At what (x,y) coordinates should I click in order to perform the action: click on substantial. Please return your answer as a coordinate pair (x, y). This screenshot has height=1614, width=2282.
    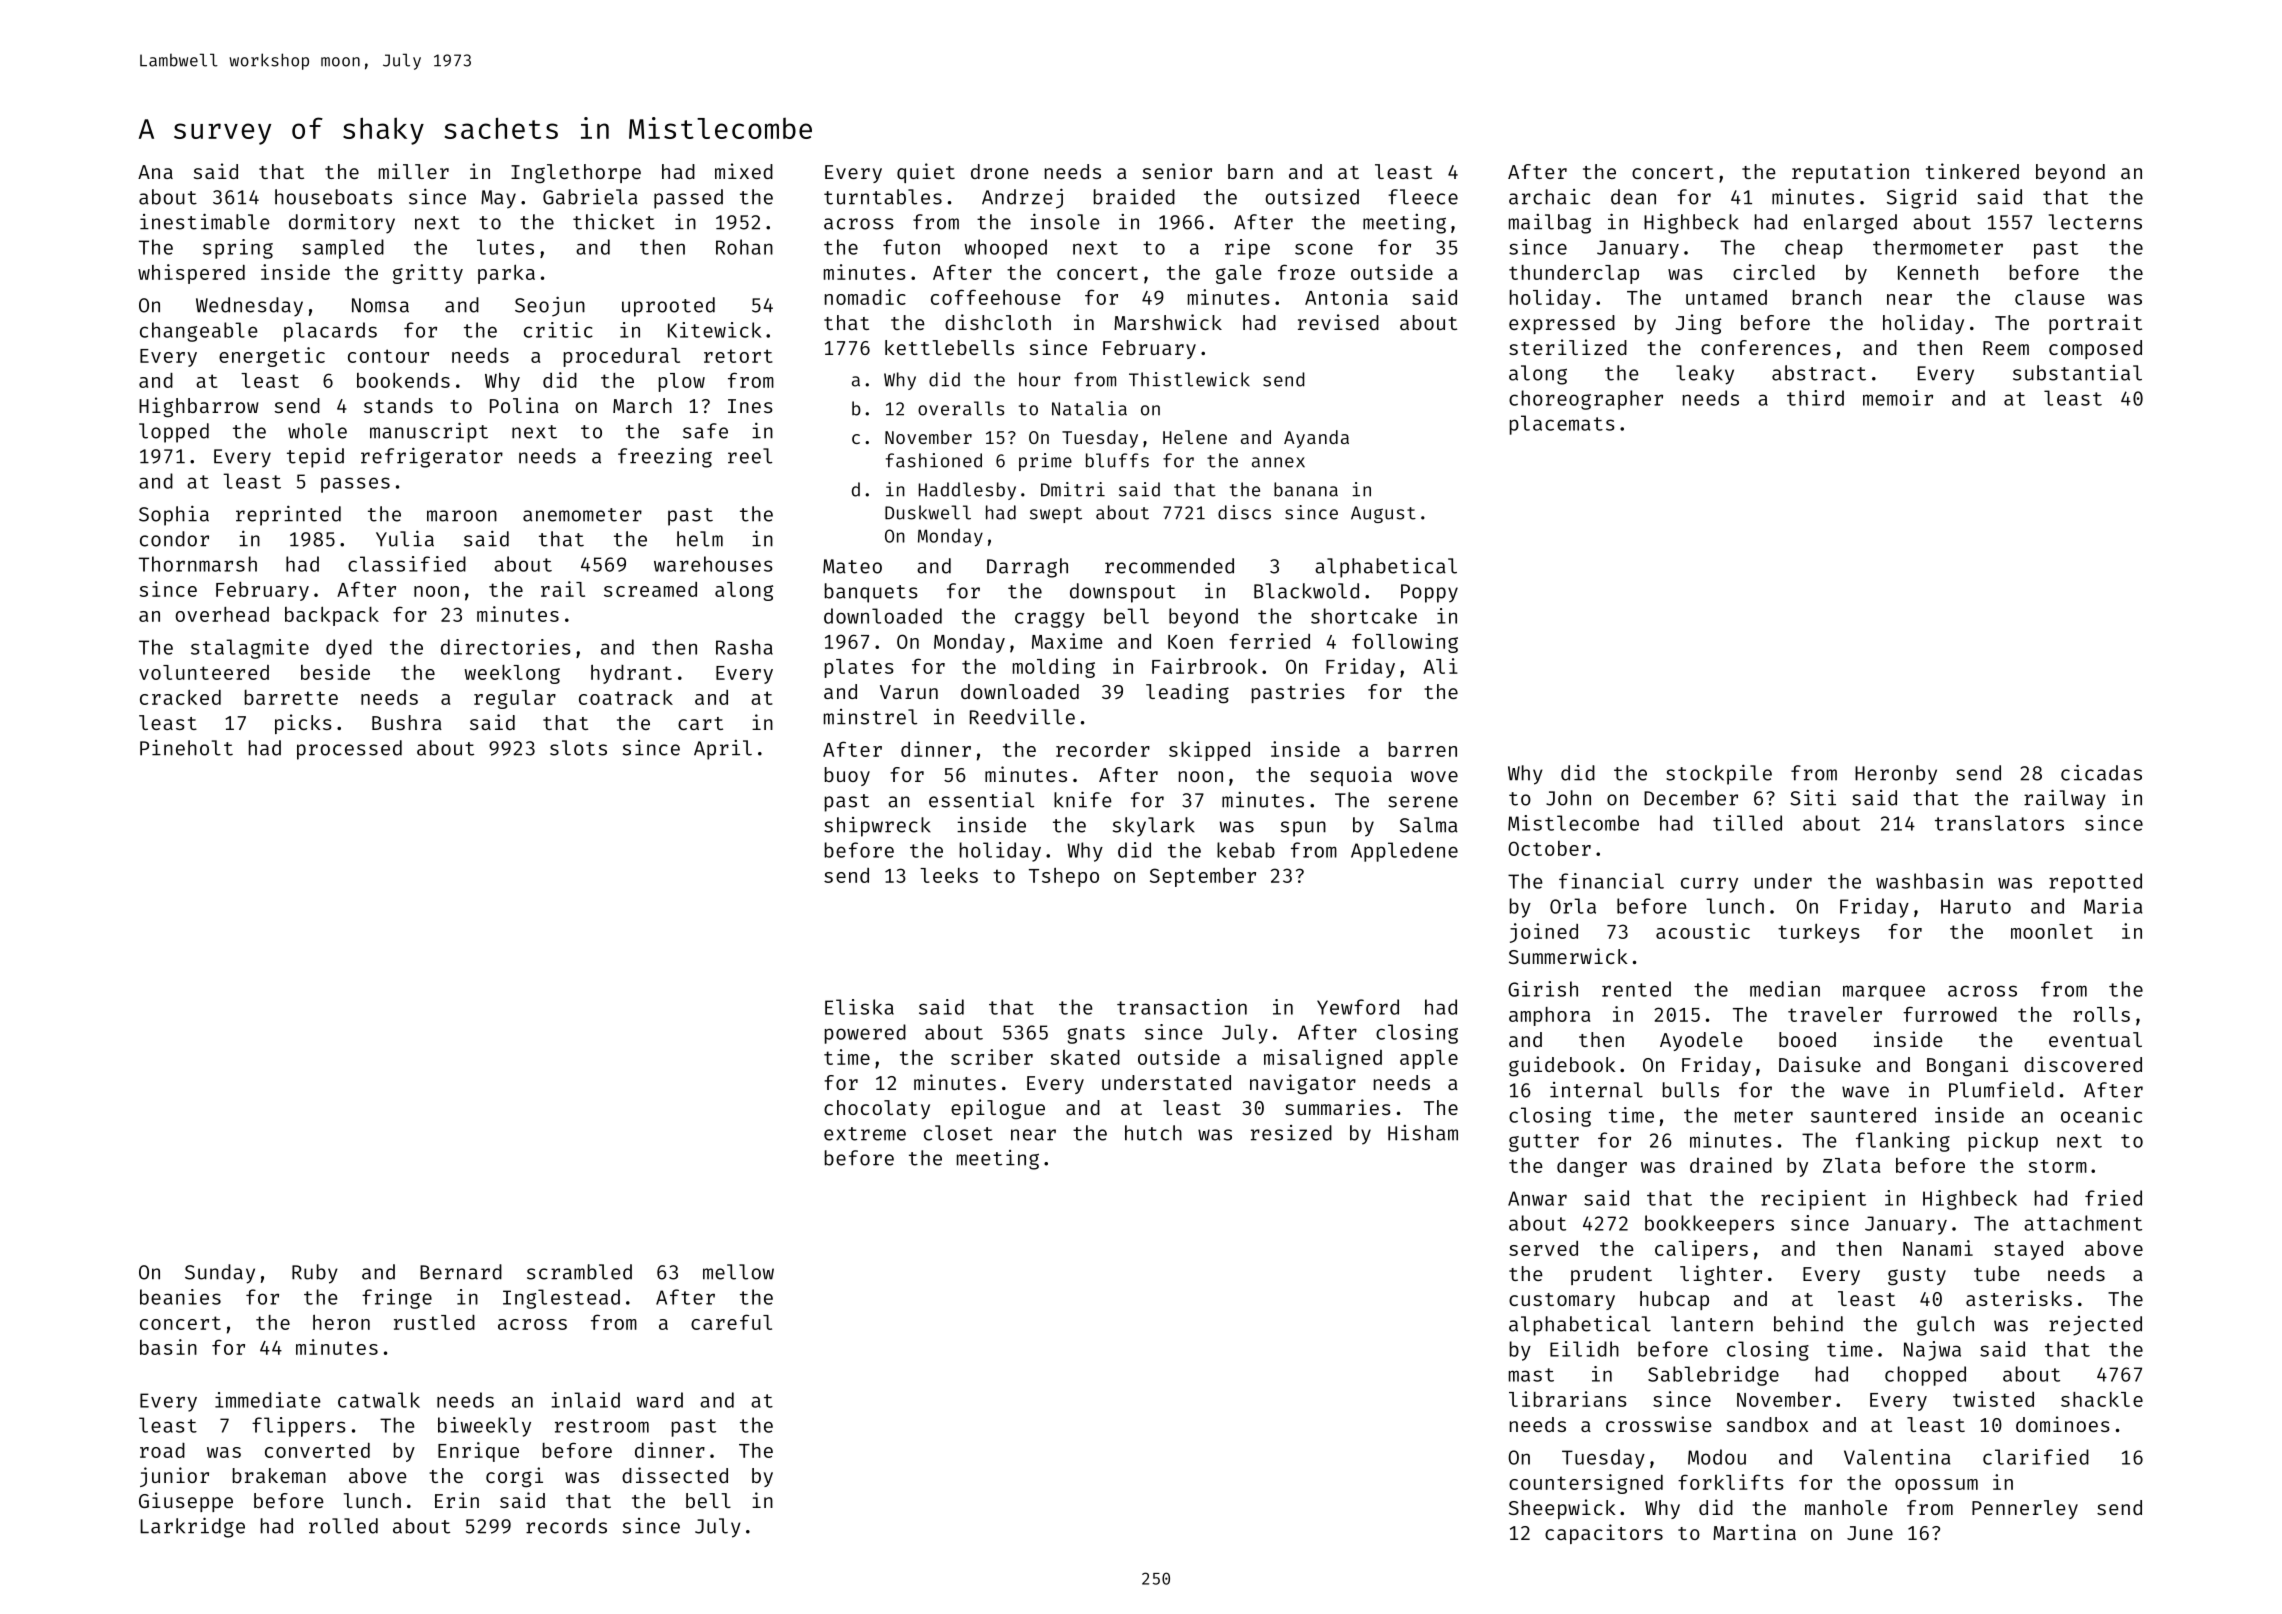
    Looking at the image, I should click on (2077, 373).
